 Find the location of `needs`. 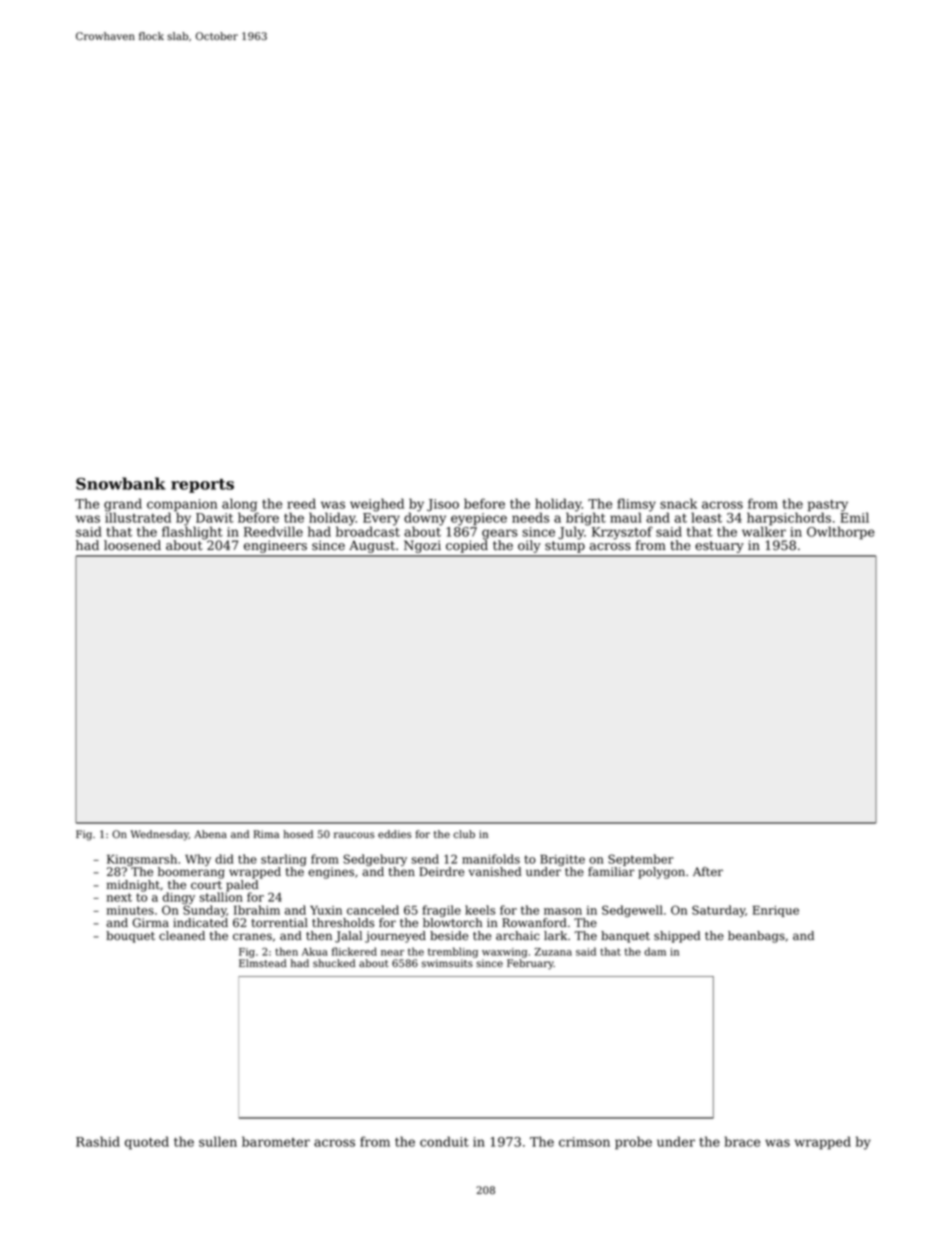

needs is located at coordinates (530, 517).
